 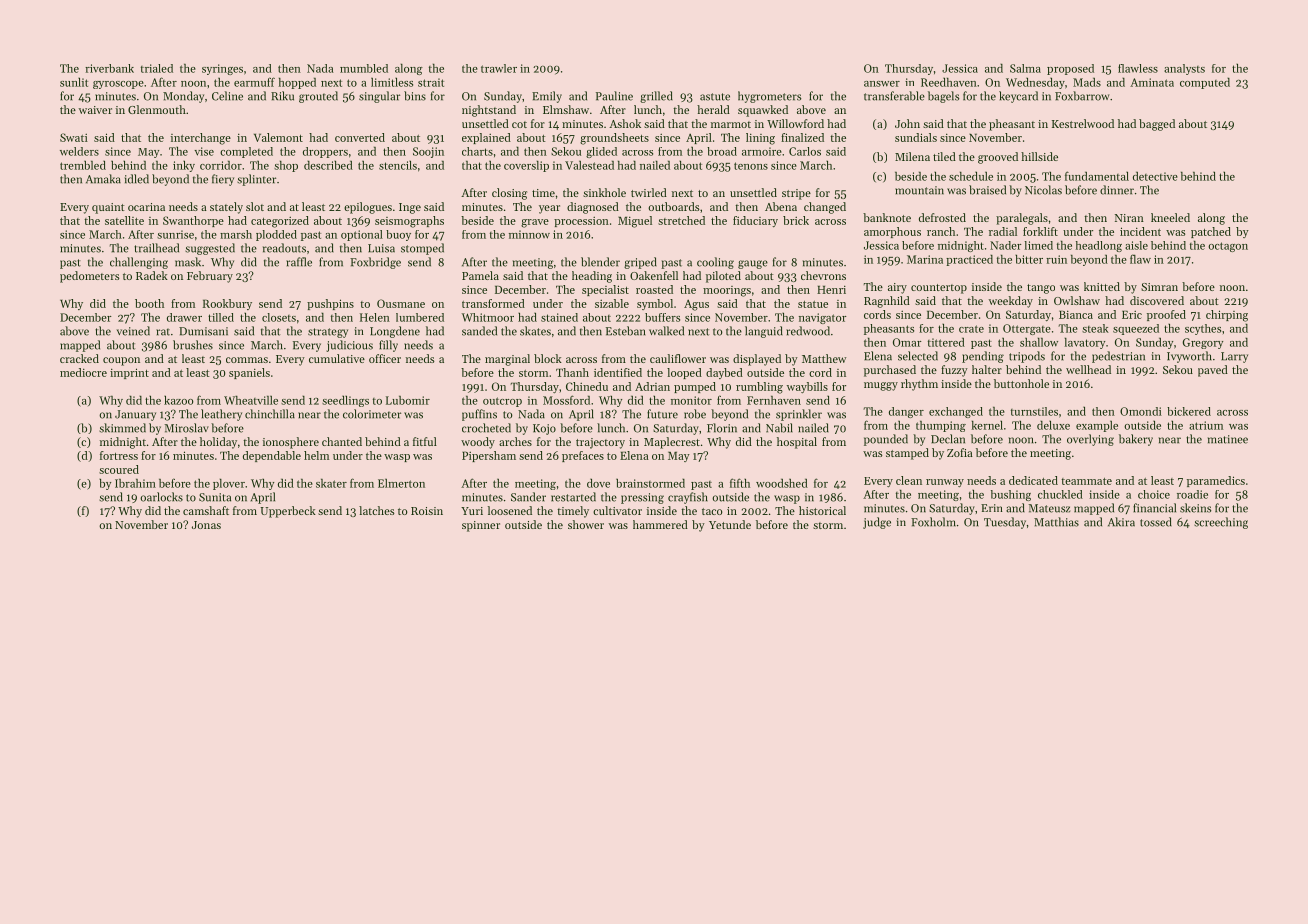 I want to click on trawler, so click(x=499, y=68).
